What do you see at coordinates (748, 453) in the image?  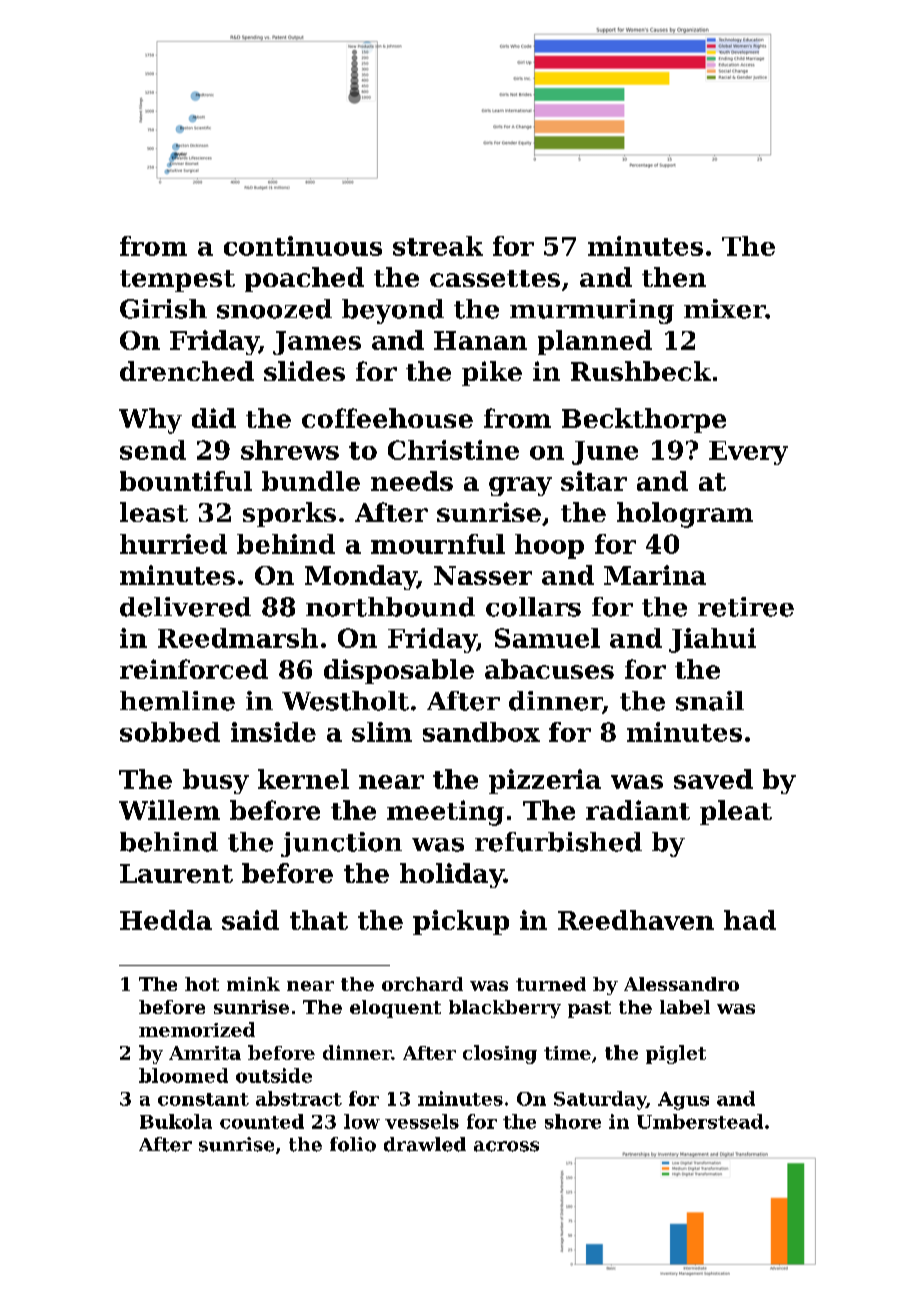 I see `Every` at bounding box center [748, 453].
